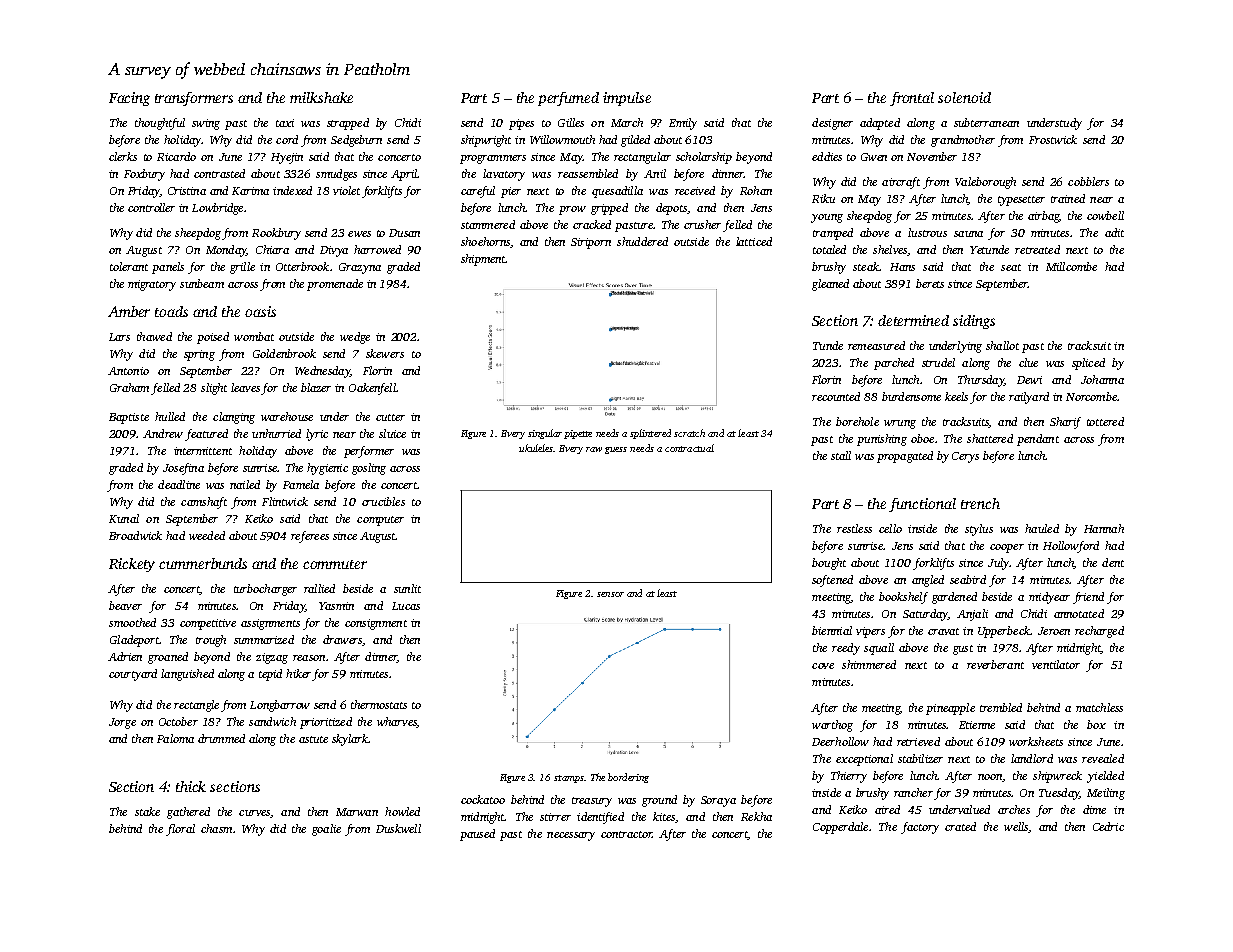  Describe the element at coordinates (355, 338) in the screenshot. I see `wedge` at that location.
